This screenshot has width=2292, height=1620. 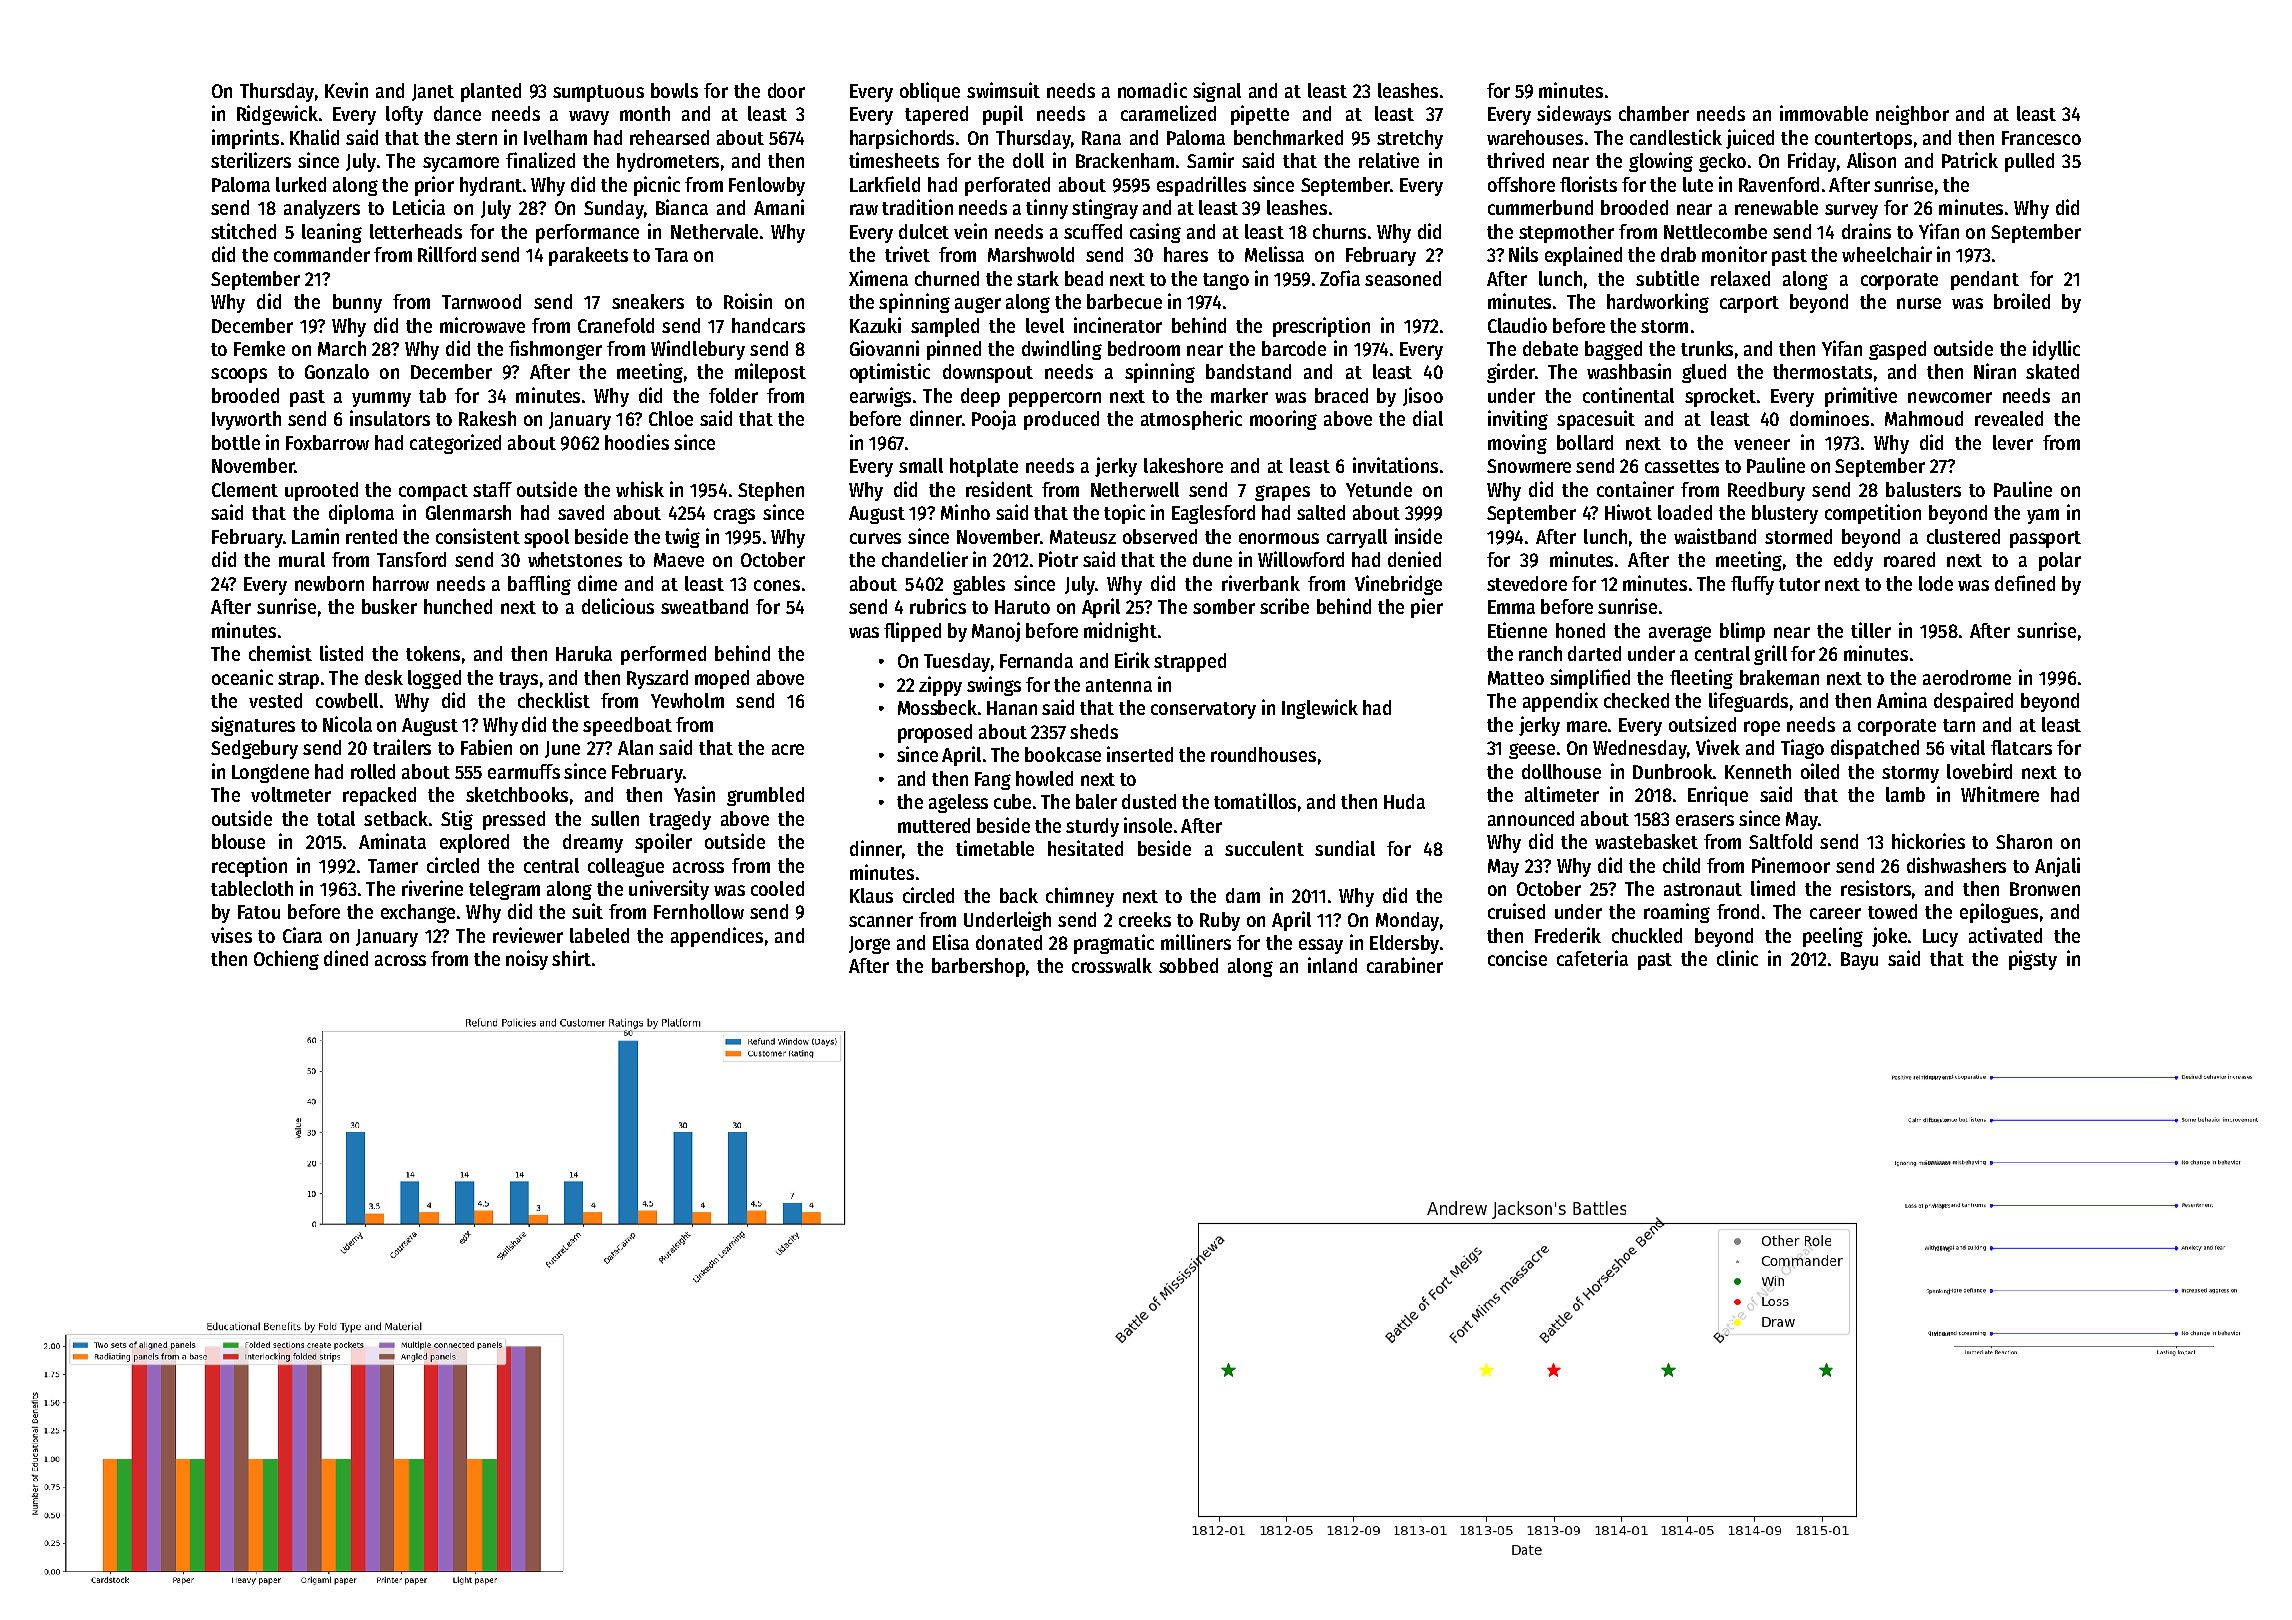 I want to click on erasers, so click(x=1705, y=820).
